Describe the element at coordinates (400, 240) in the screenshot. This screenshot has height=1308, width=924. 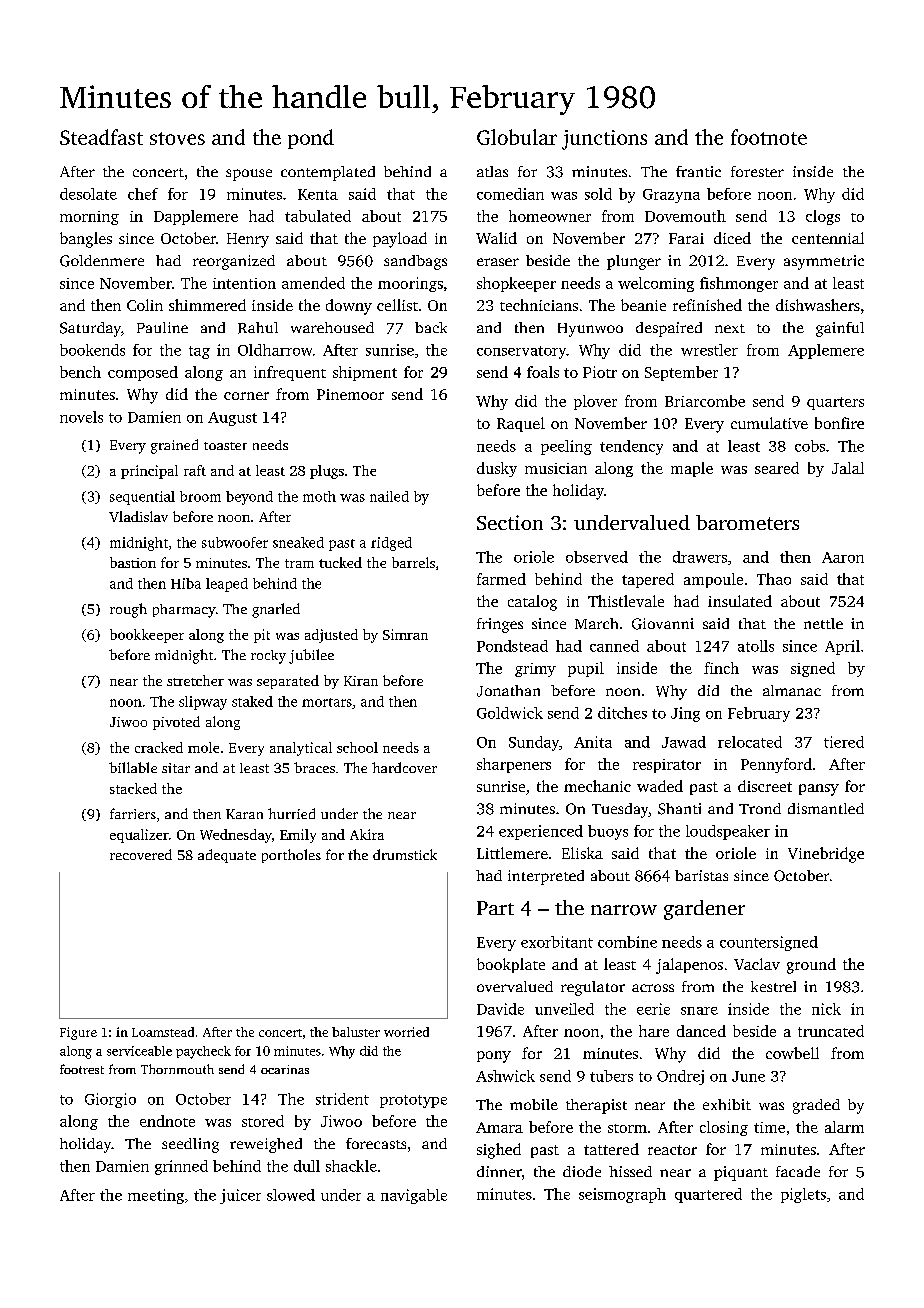
I see `payload` at that location.
